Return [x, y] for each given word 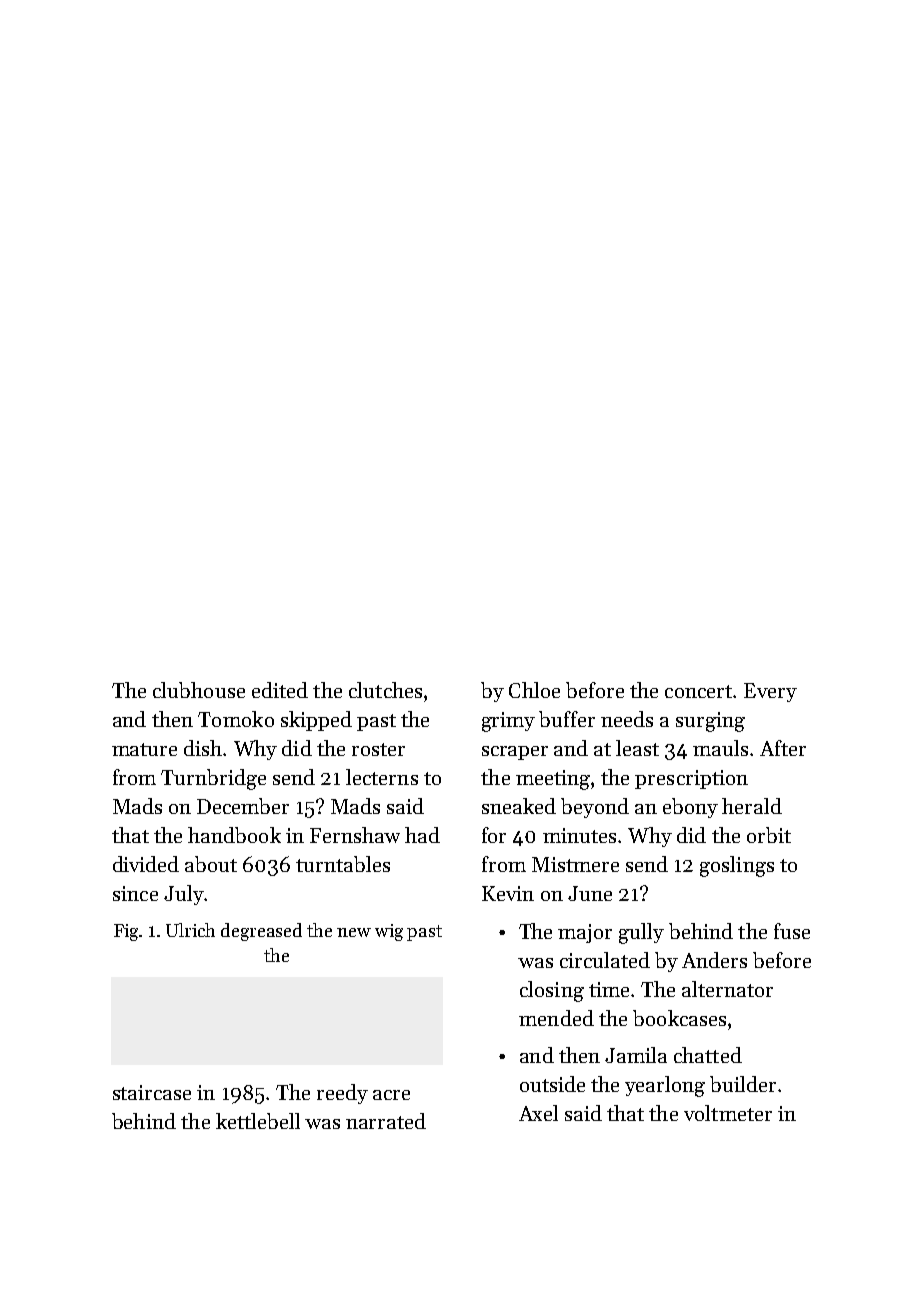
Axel [538, 1113]
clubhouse [199, 690]
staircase [152, 1092]
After [783, 748]
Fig [126, 932]
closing [552, 991]
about [211, 864]
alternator [727, 989]
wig [389, 932]
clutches [385, 690]
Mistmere [575, 864]
